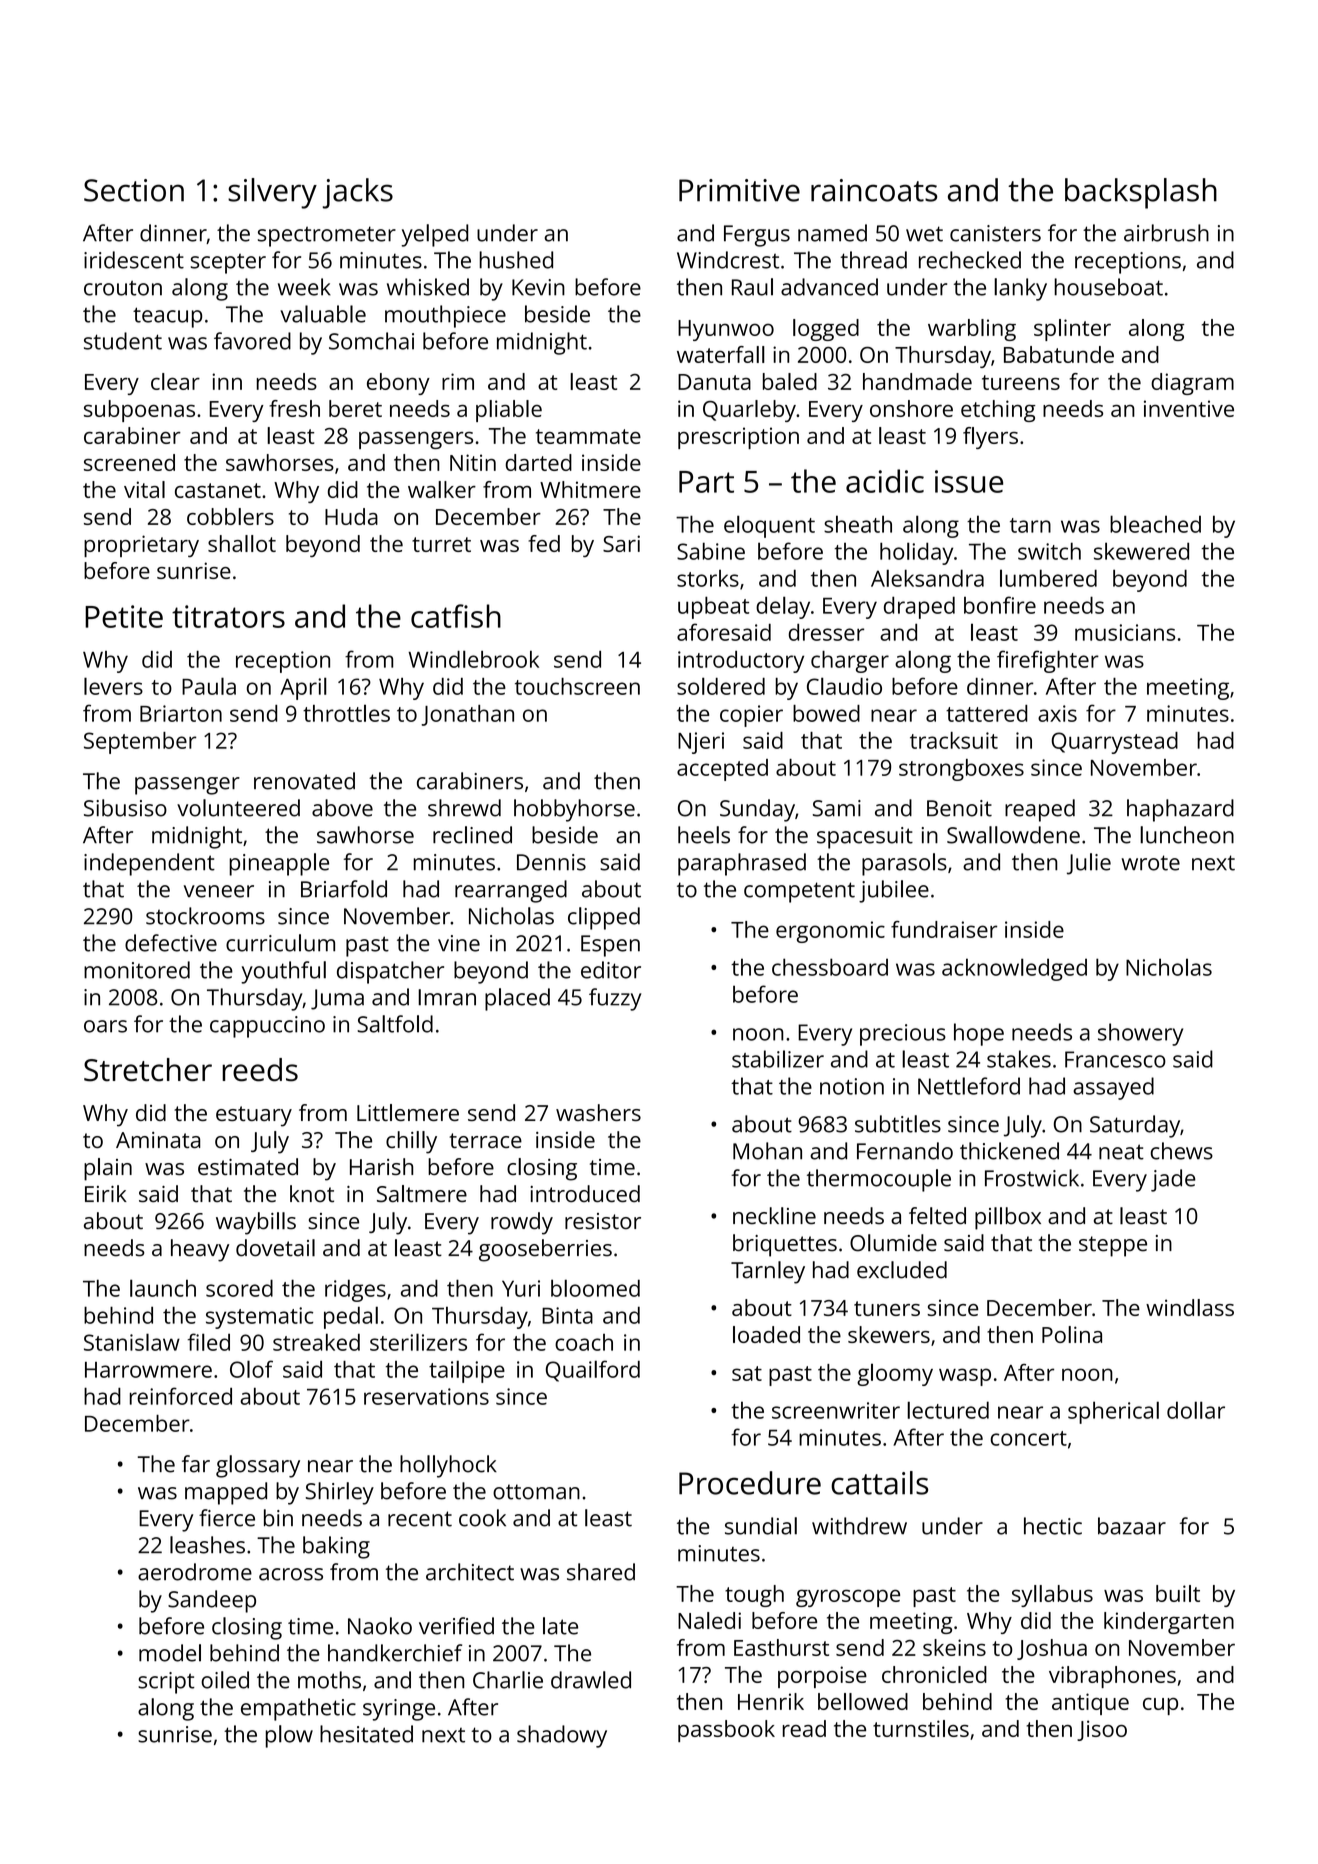 The width and height of the document is (1318, 1864). I want to click on jacks, so click(358, 193).
